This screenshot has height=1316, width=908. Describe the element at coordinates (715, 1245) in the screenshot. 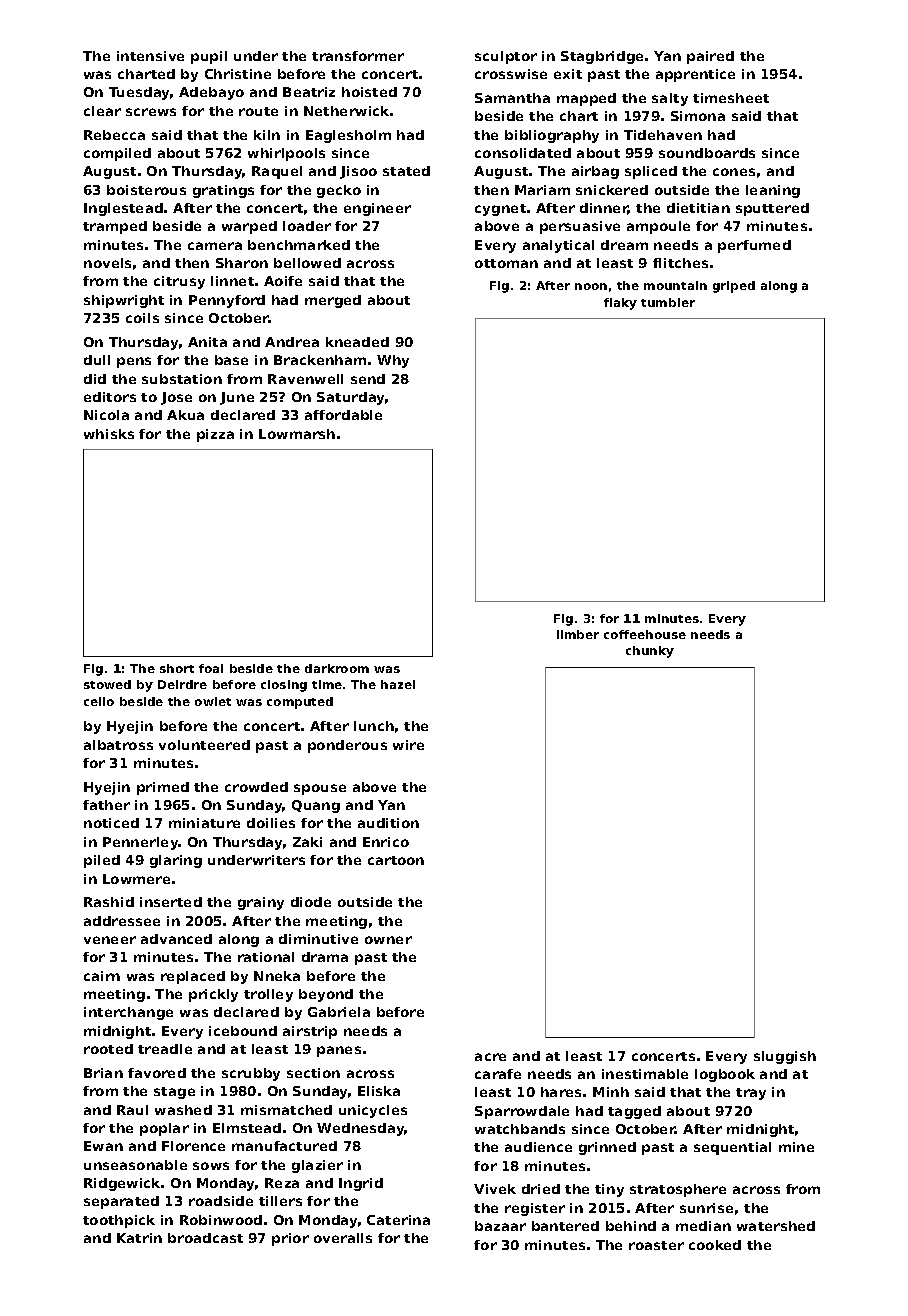

I see `cooked` at that location.
